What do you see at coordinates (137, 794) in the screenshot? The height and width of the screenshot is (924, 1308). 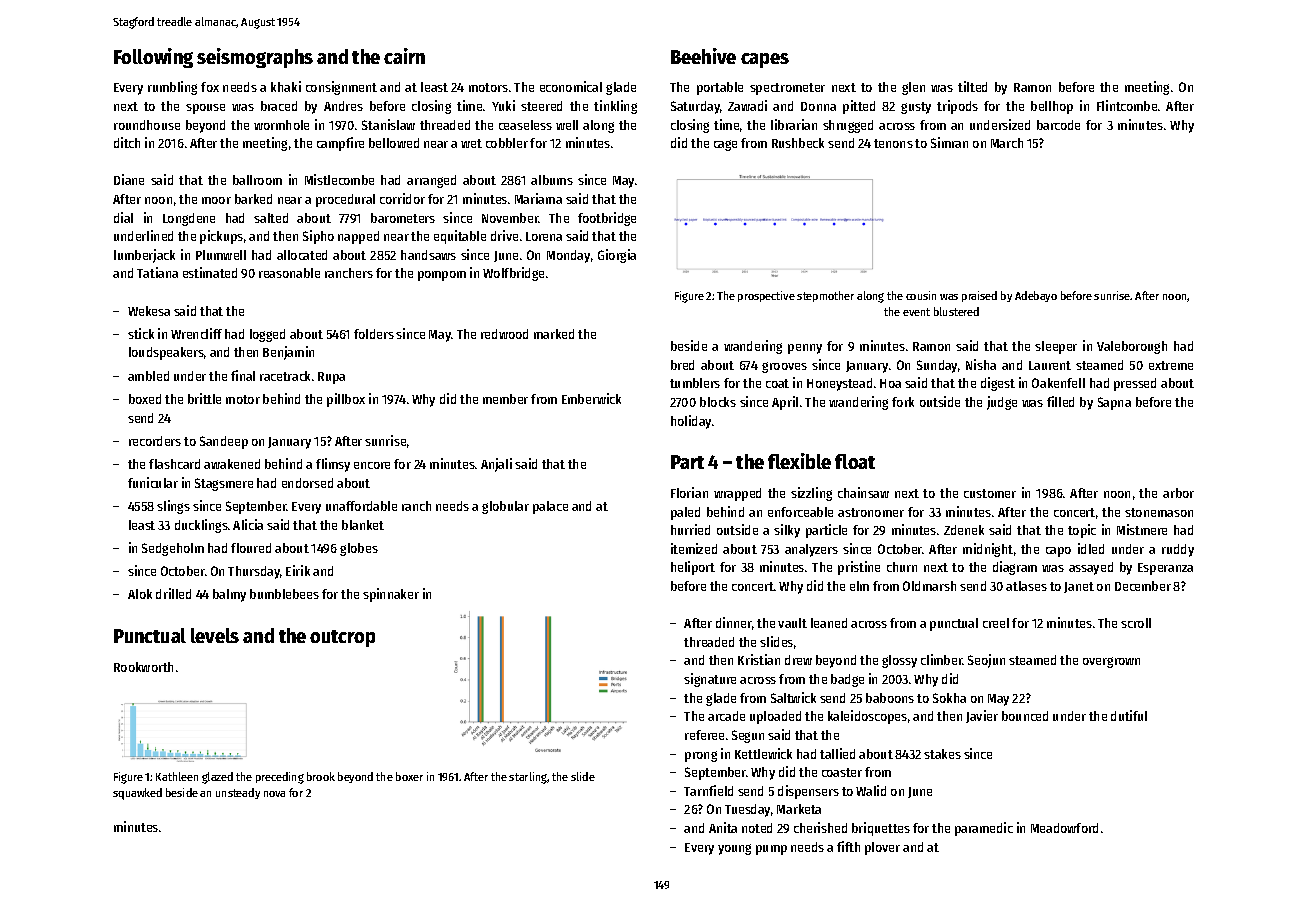 I see `squawked` at bounding box center [137, 794].
